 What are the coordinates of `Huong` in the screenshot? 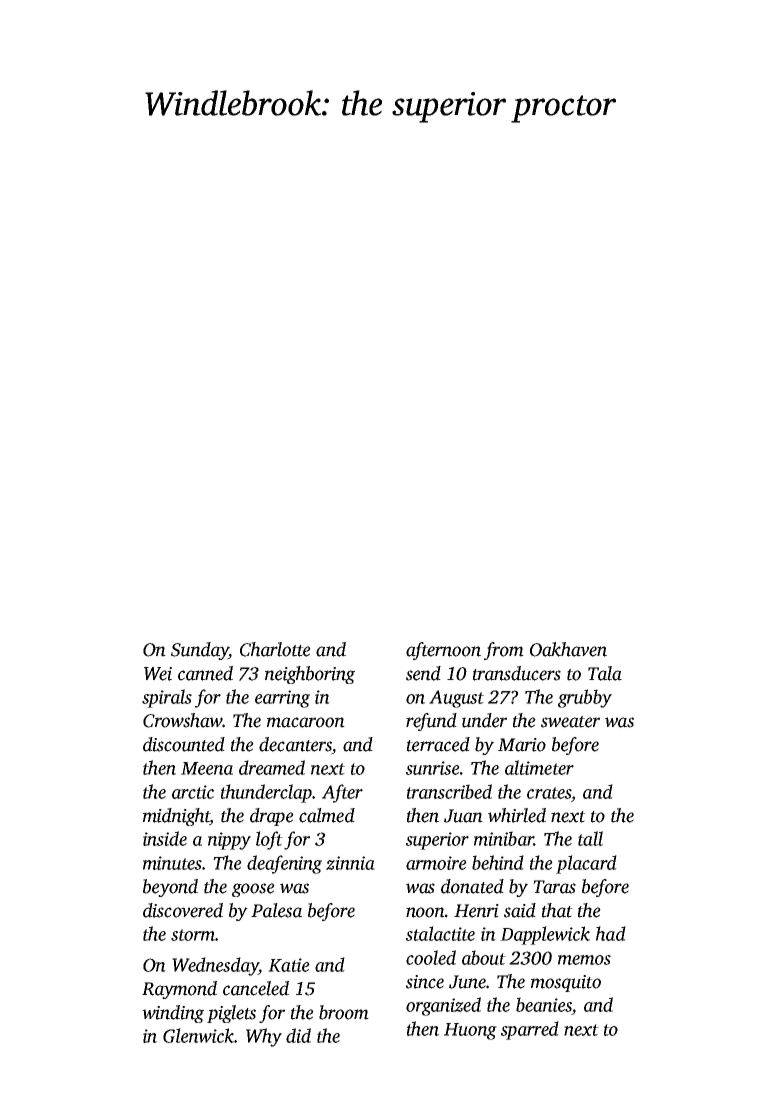 It's located at (470, 1031).
